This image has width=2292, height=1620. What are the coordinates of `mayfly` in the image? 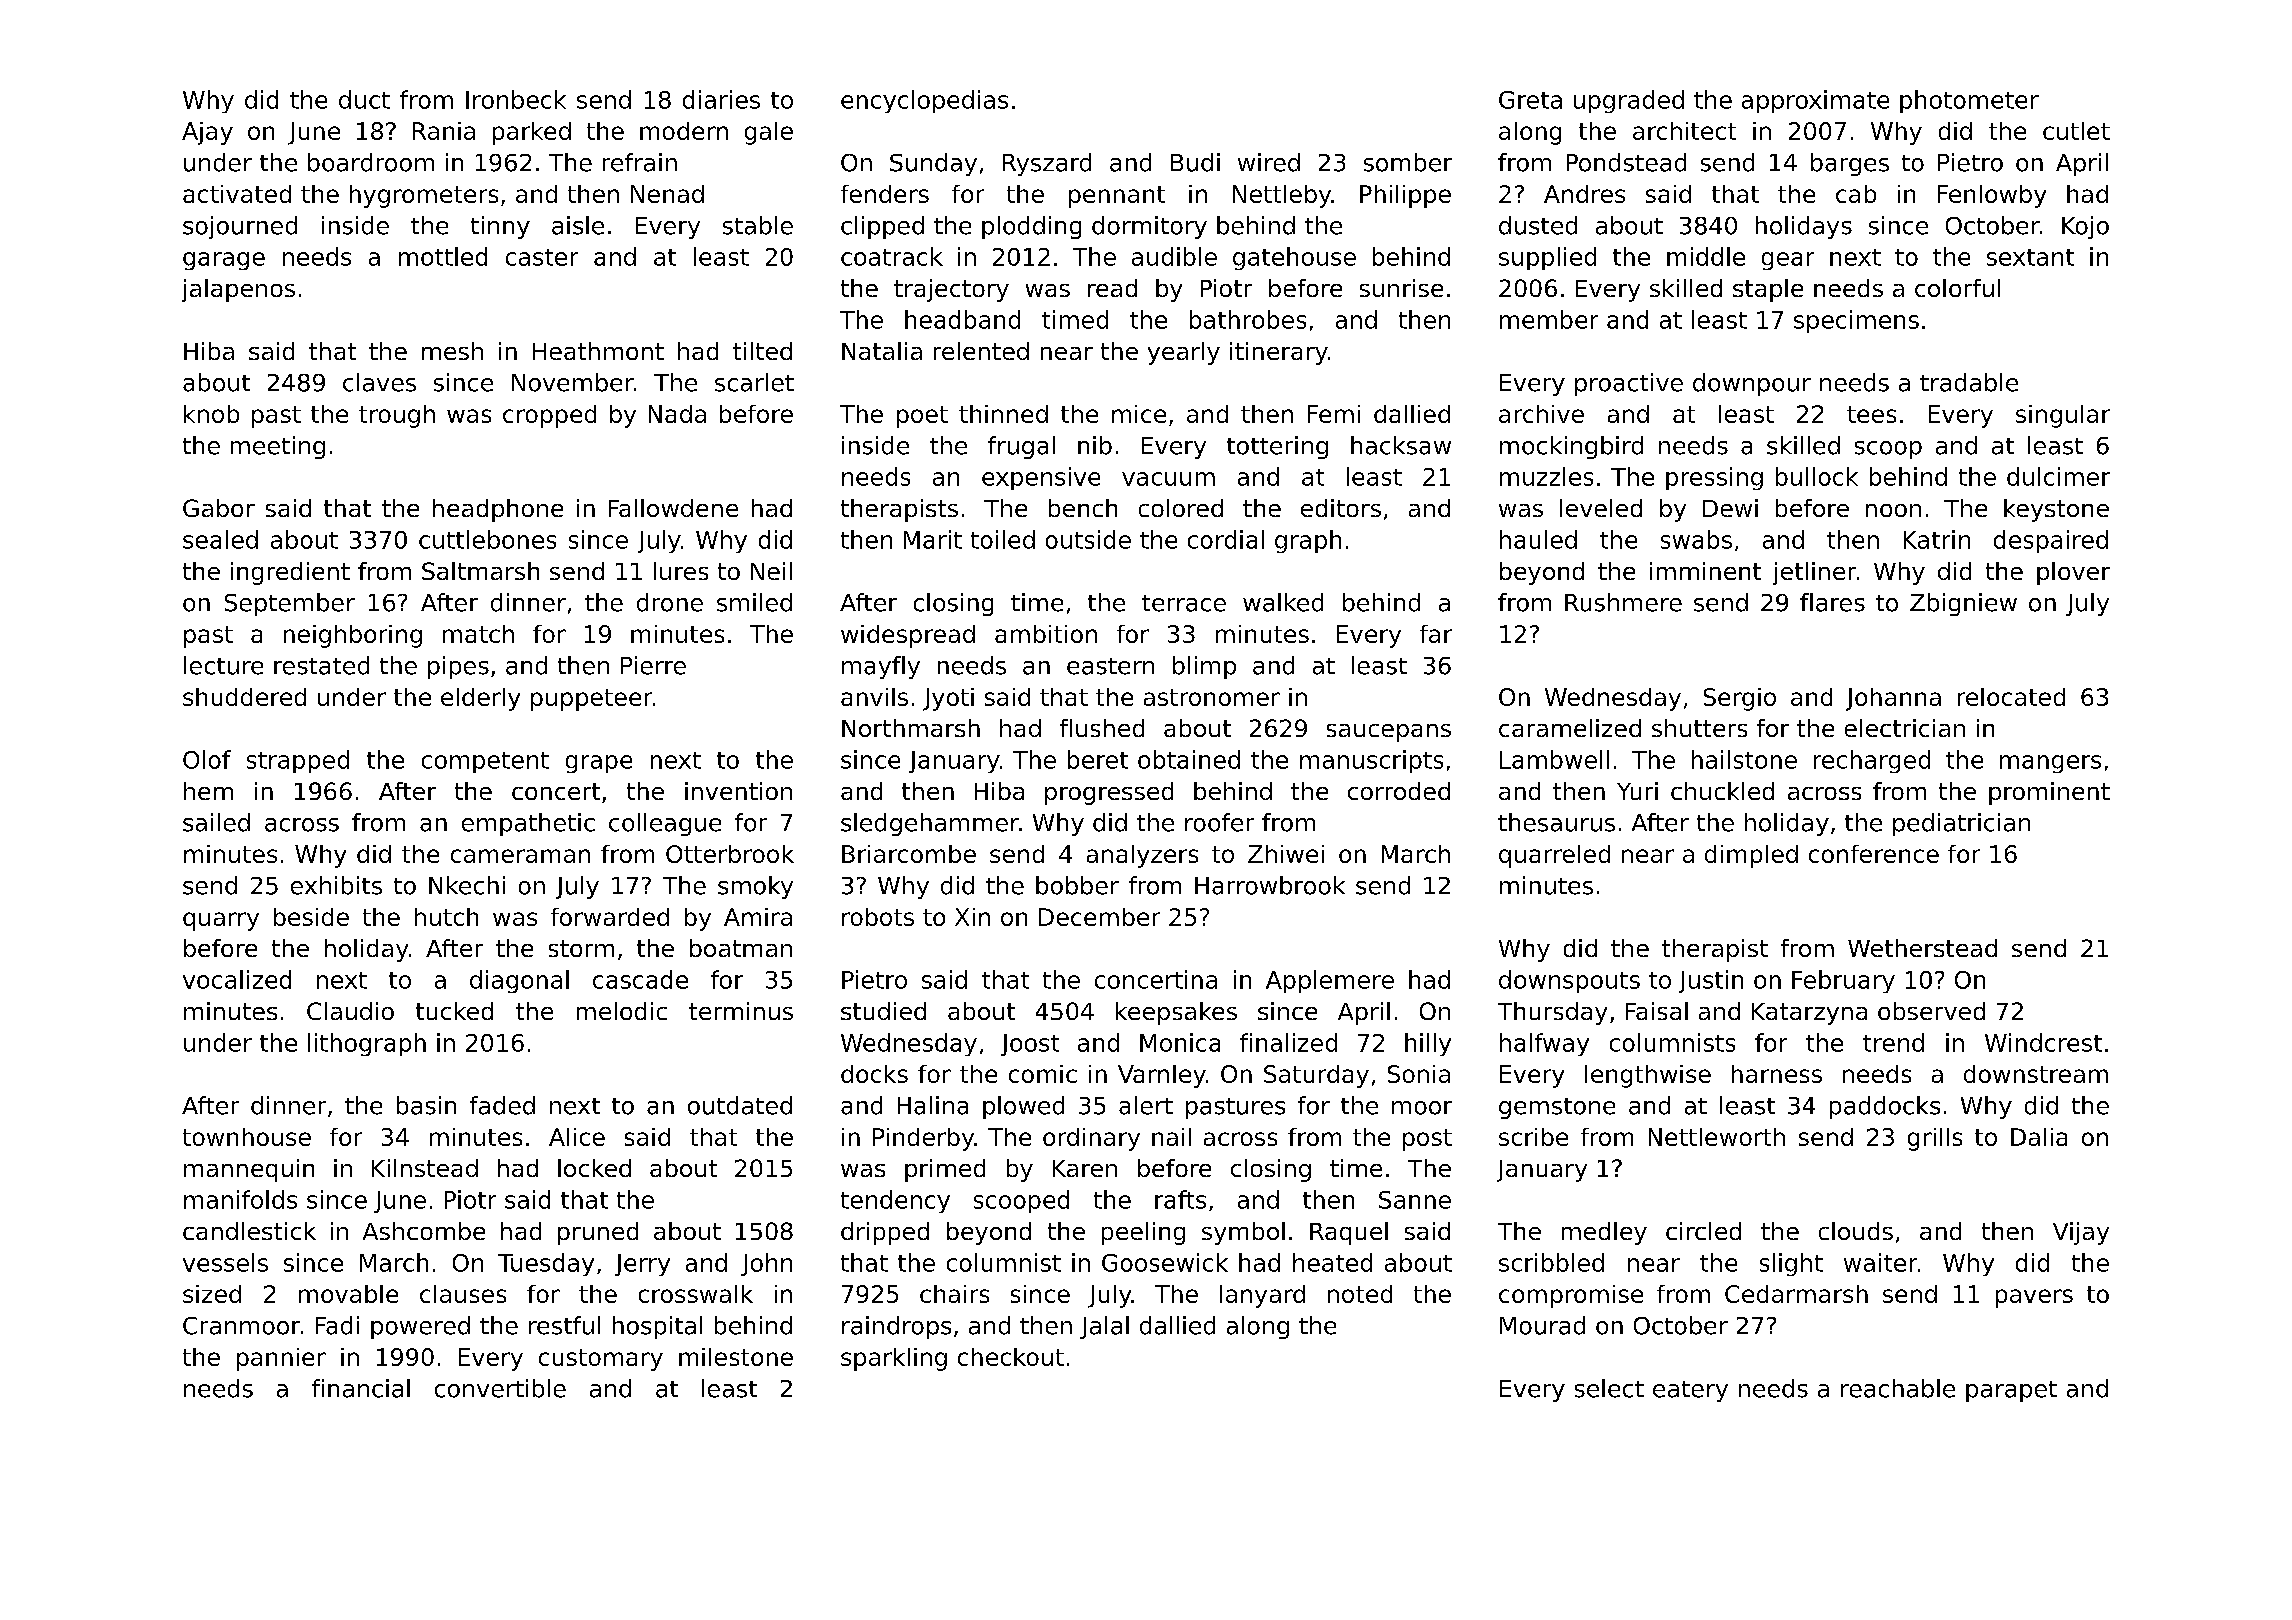 It's located at (881, 667).
